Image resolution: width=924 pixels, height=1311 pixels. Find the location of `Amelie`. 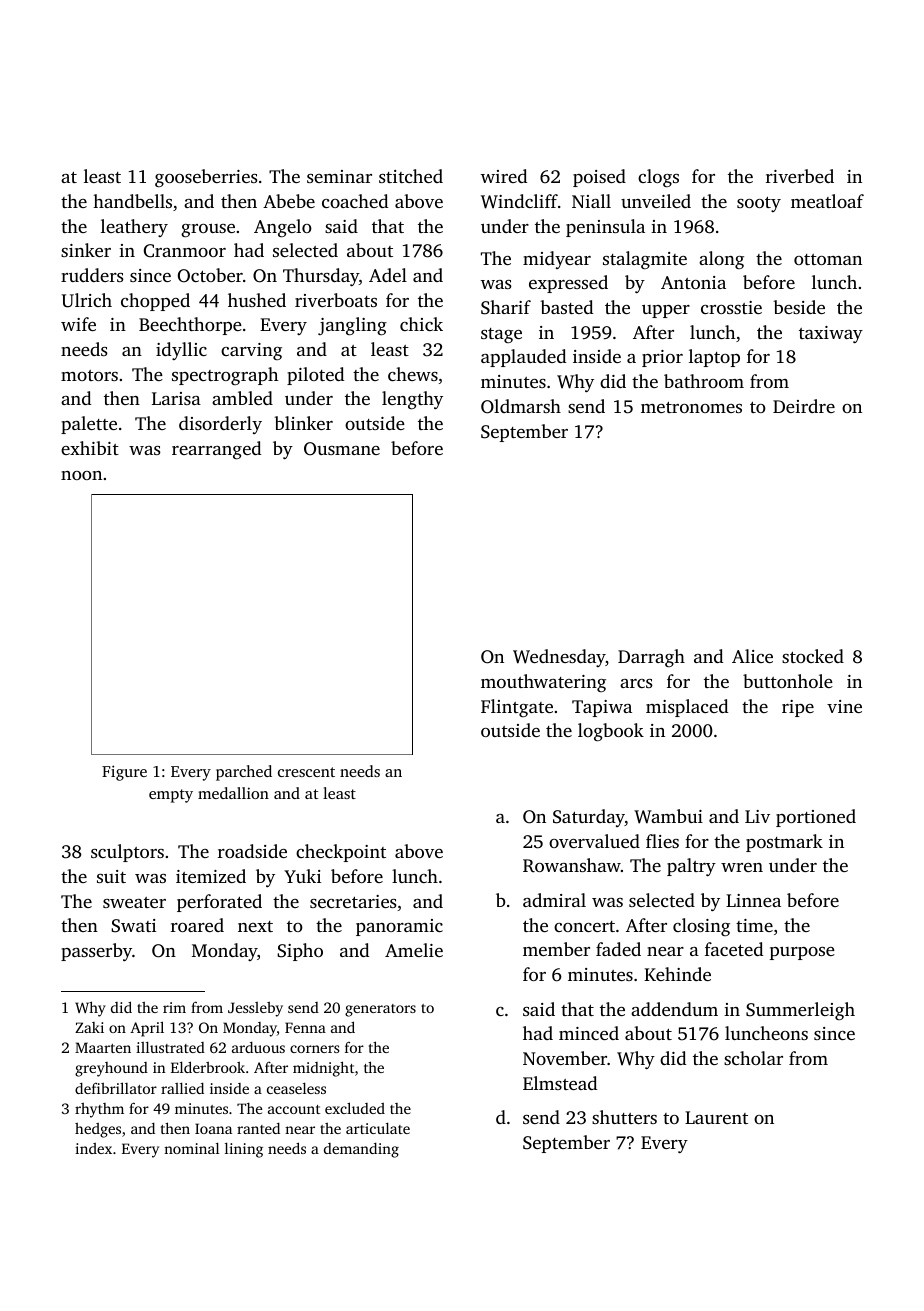

Amelie is located at coordinates (414, 950).
